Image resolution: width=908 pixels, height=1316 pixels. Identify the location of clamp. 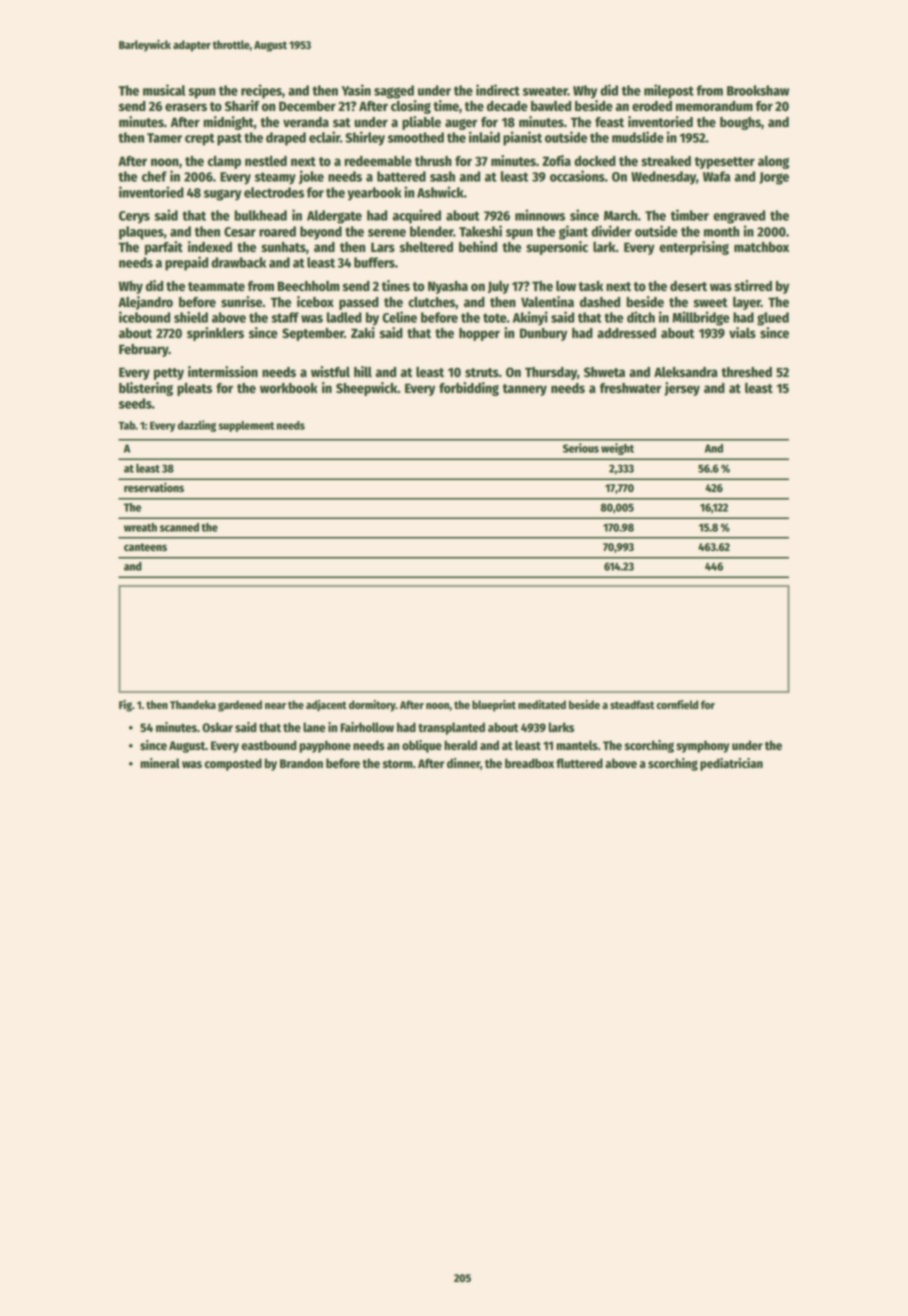
(224, 162).
